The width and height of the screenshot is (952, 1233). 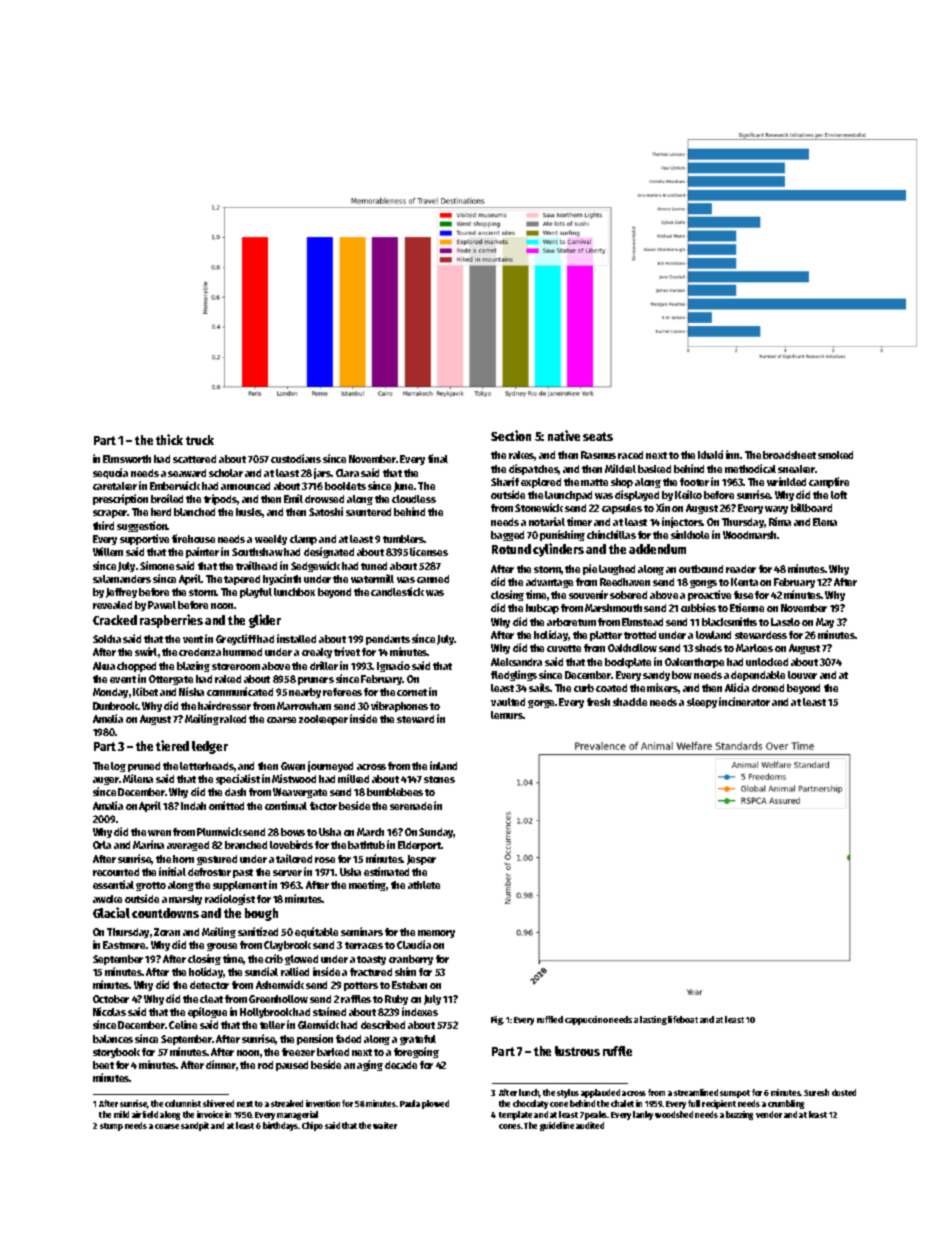 I want to click on incinerator, so click(x=744, y=701).
